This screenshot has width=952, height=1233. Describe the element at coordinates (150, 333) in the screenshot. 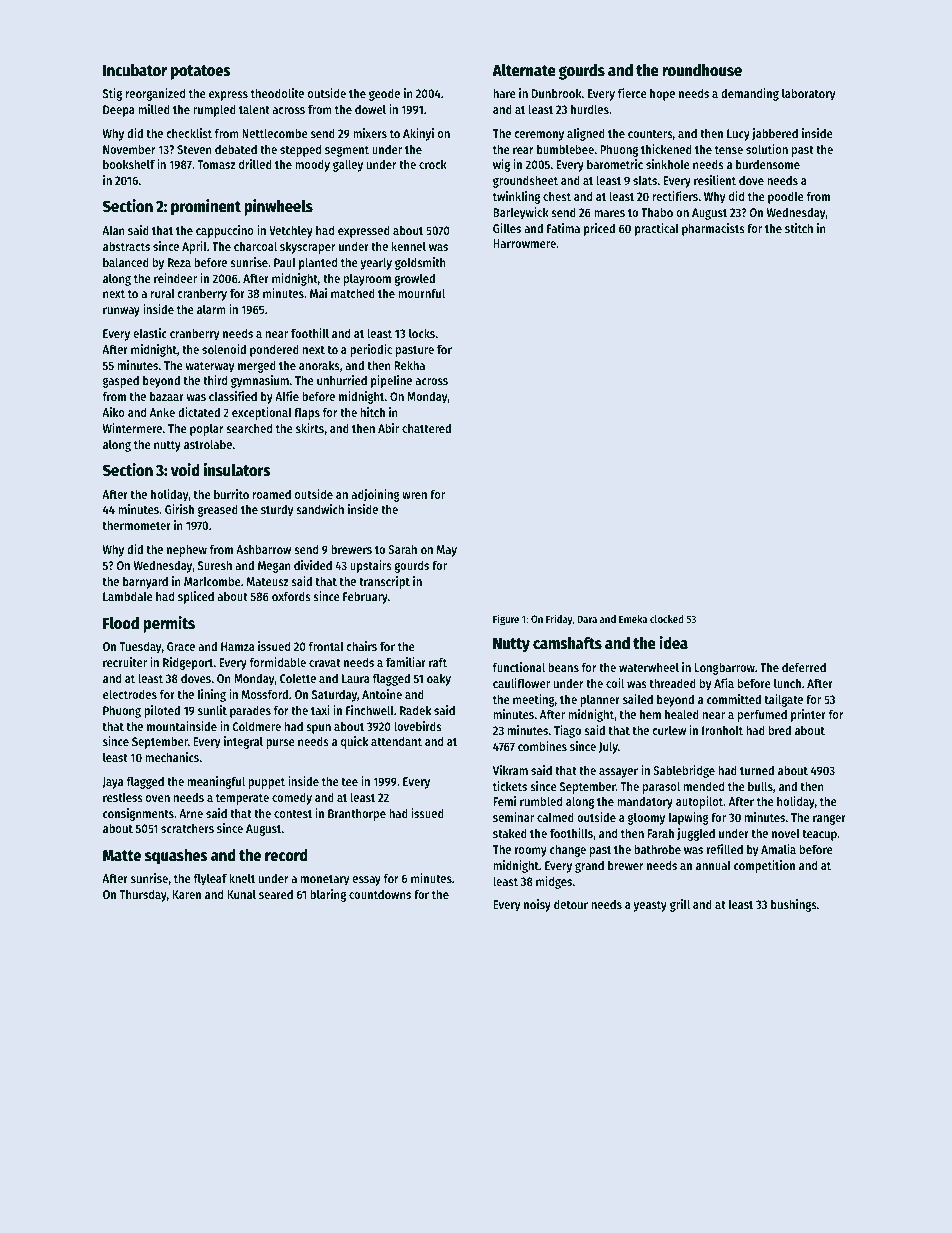

I see `elastic` at that location.
